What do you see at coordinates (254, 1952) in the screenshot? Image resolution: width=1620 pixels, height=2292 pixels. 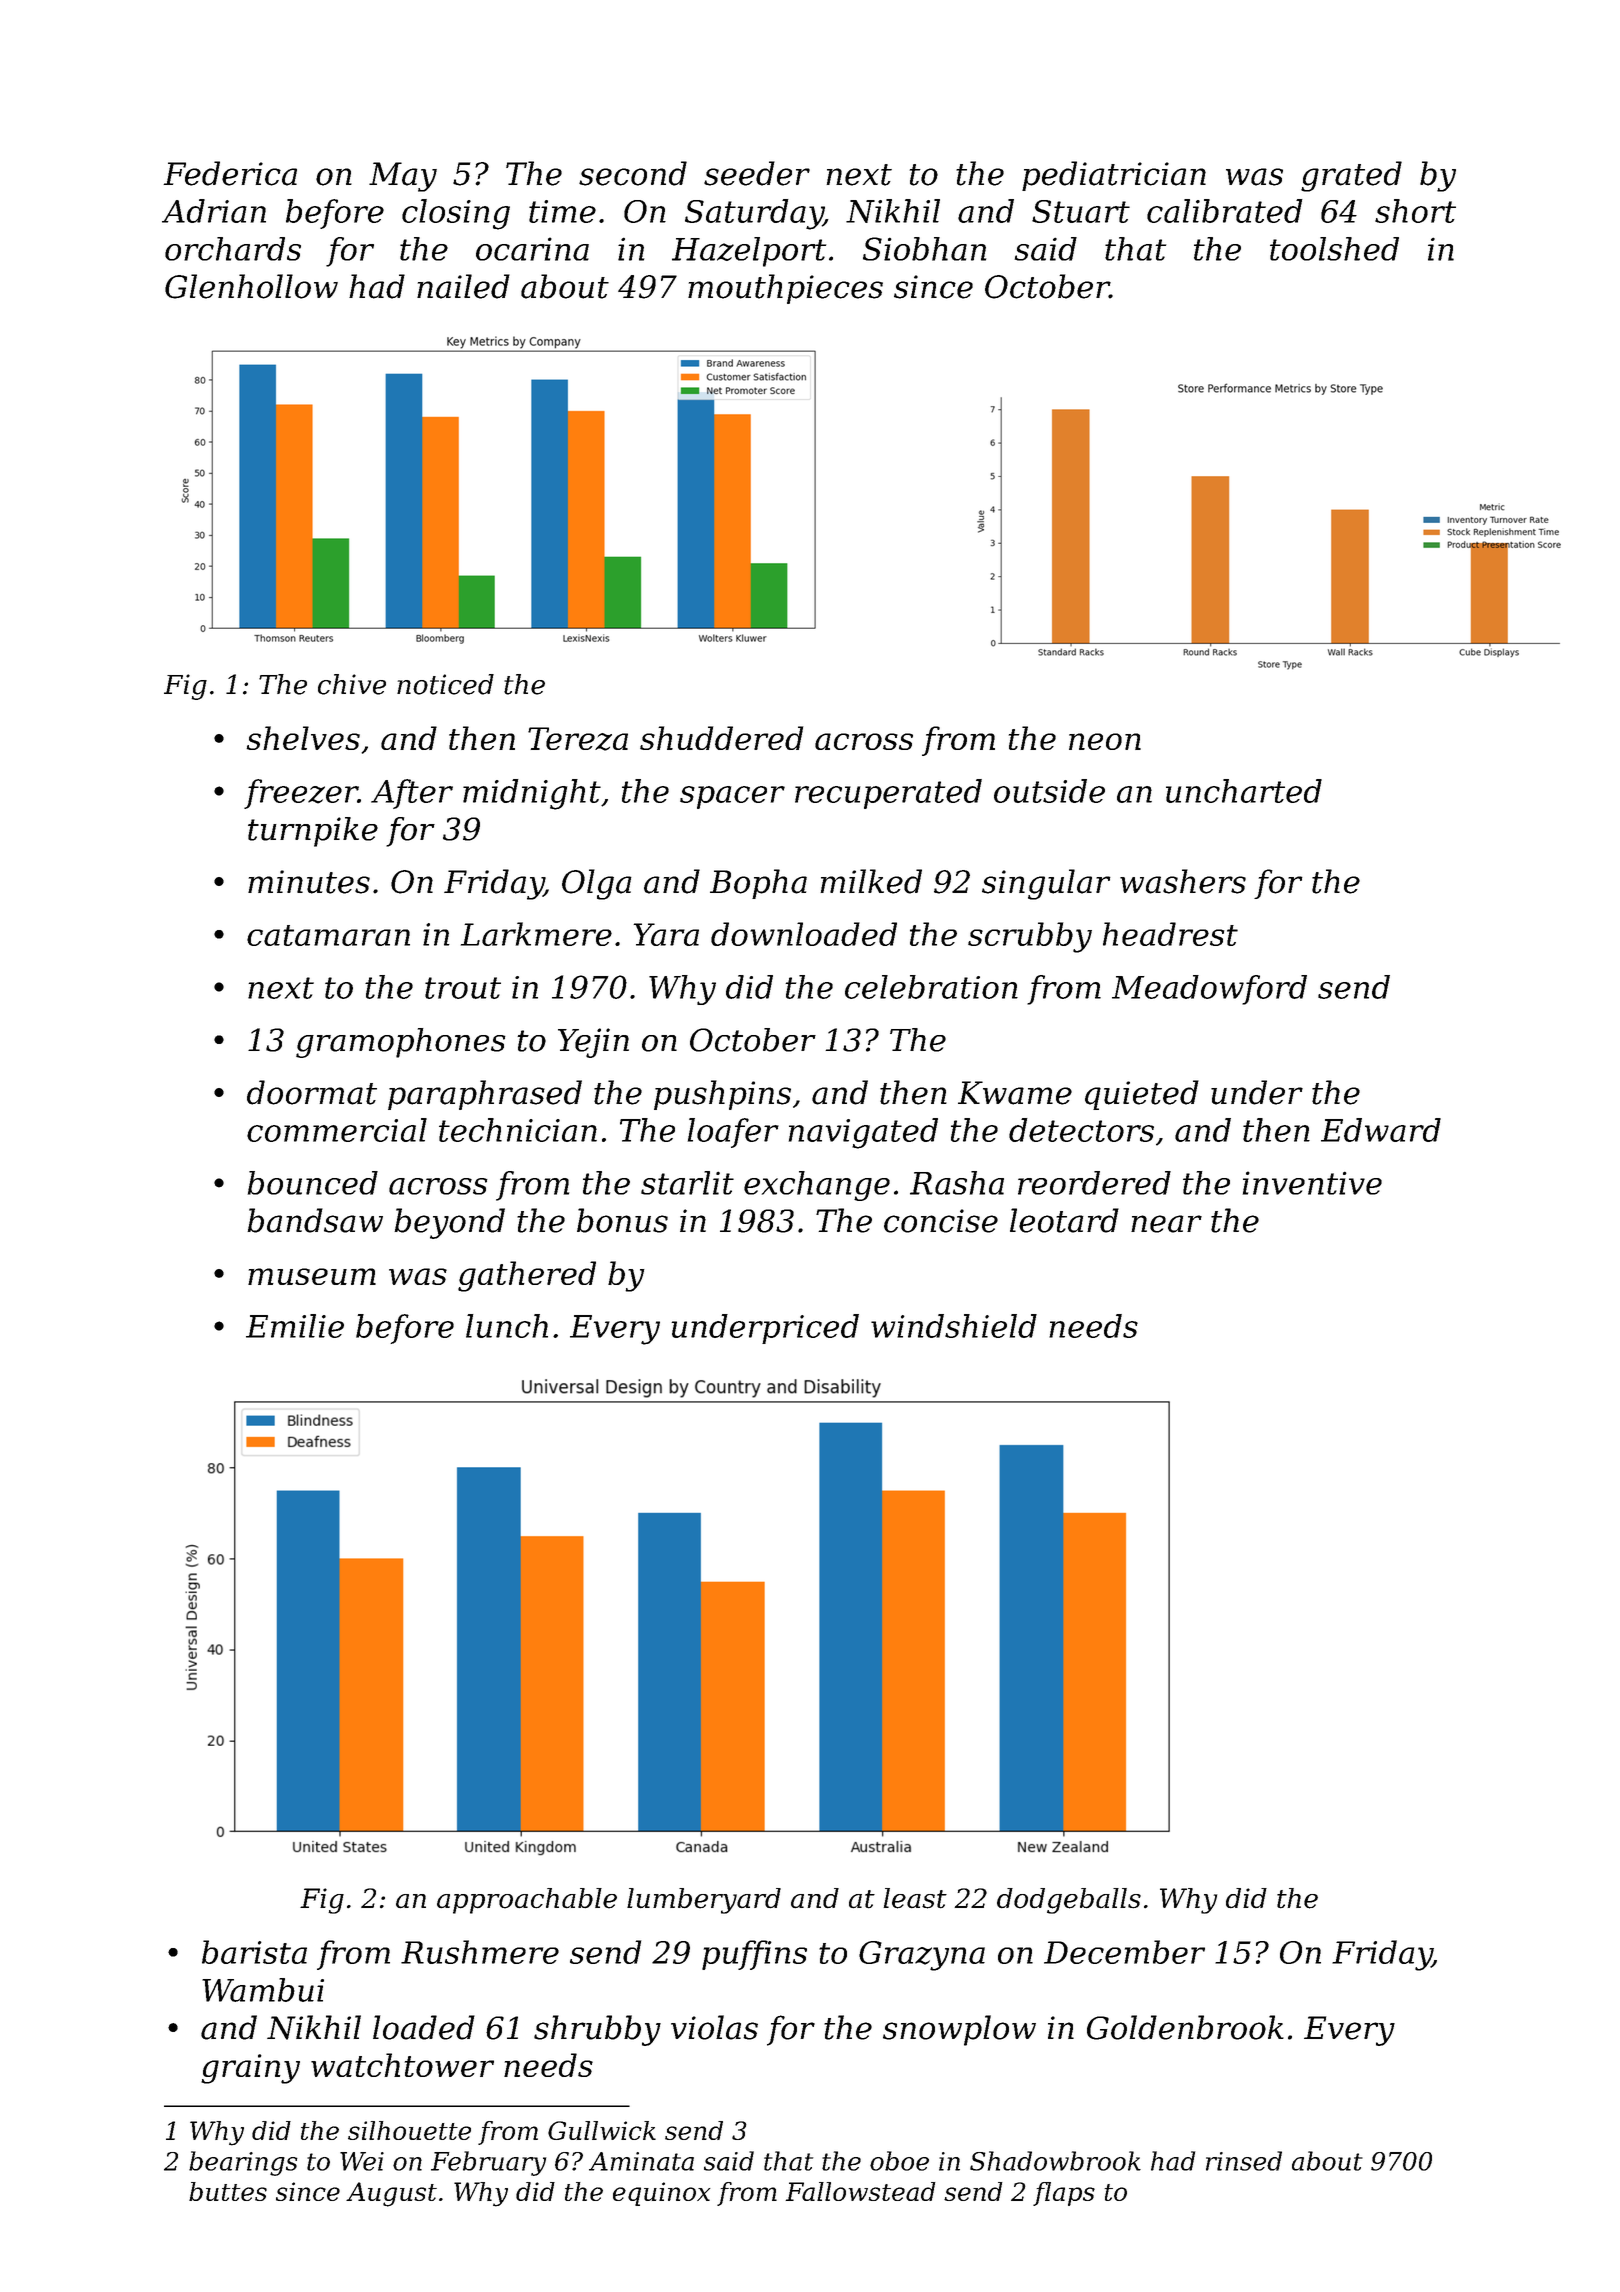 I see `barista` at bounding box center [254, 1952].
